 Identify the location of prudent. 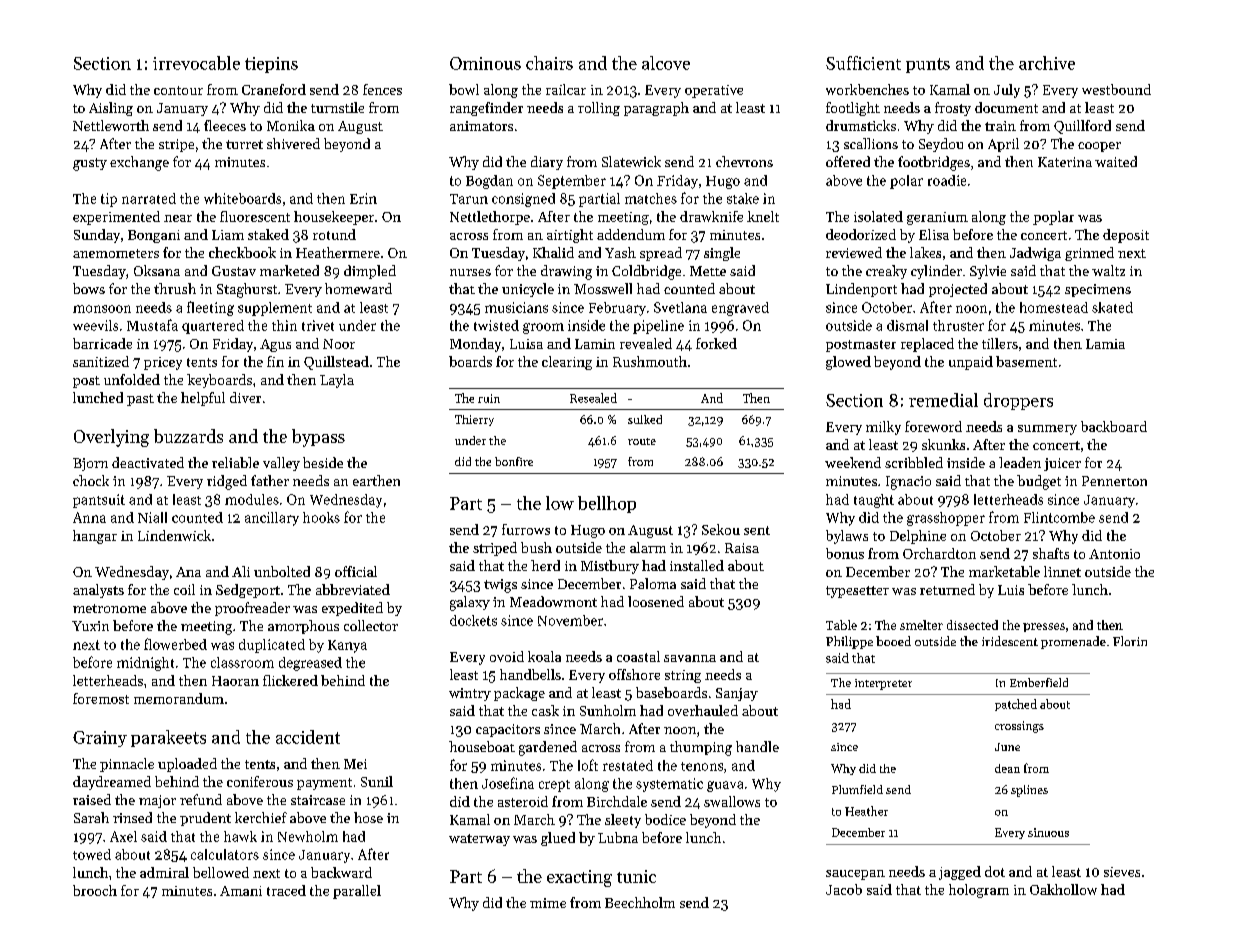
(205, 819).
